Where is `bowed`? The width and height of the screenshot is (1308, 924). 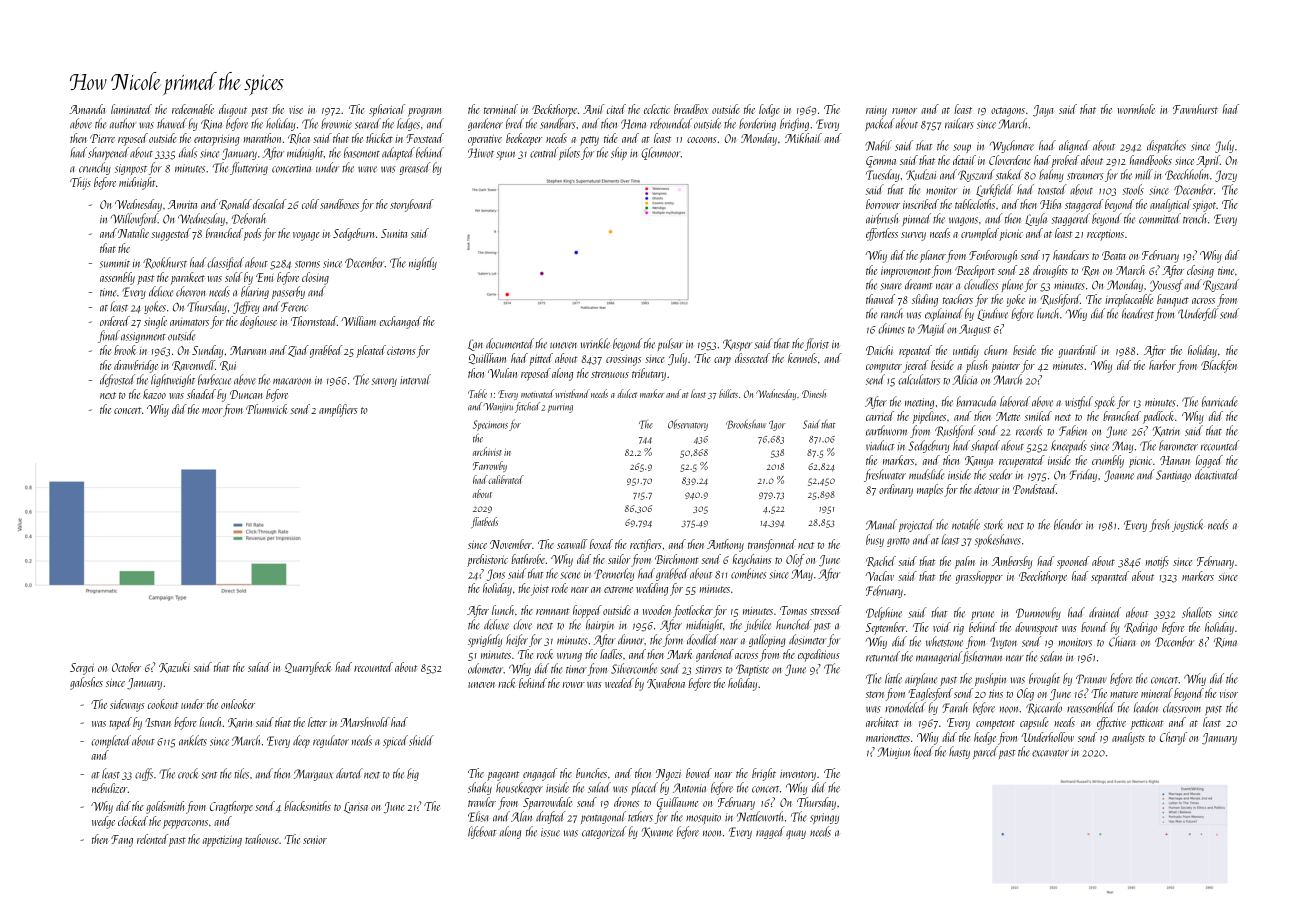 bowed is located at coordinates (699, 773).
